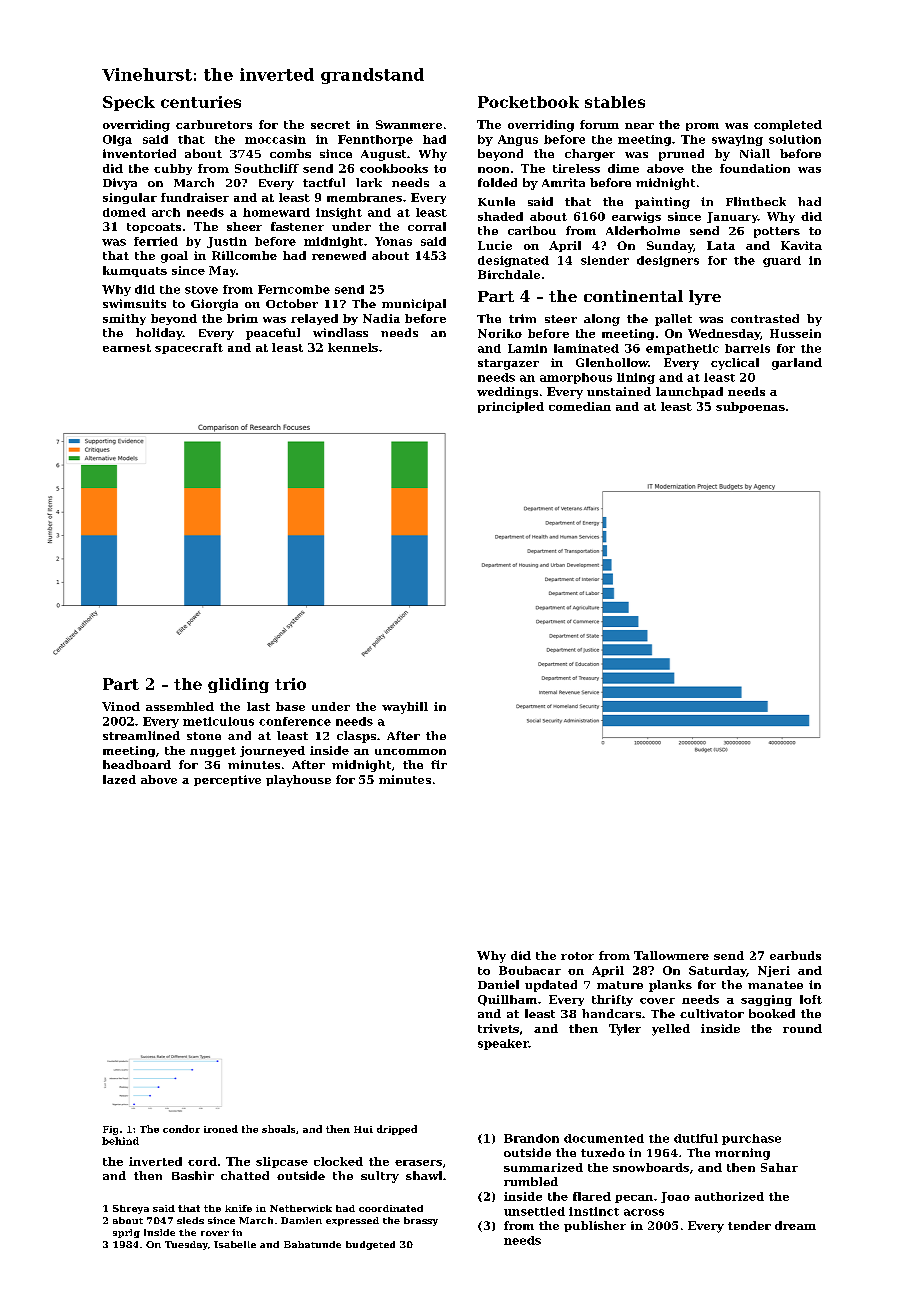  Describe the element at coordinates (393, 241) in the screenshot. I see `Yonas` at that location.
